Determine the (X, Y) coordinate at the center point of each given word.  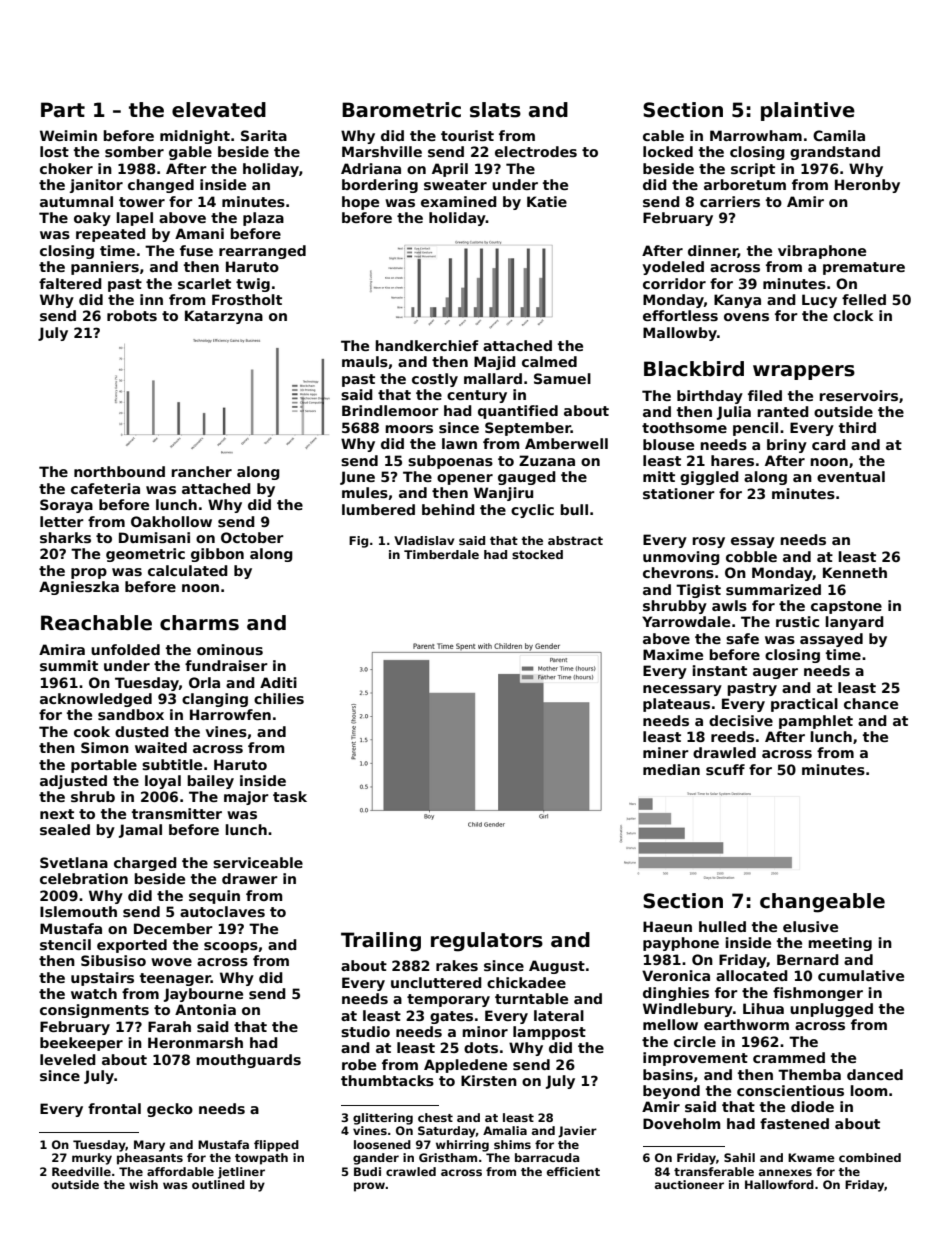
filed (765, 395)
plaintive (808, 111)
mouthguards (248, 1061)
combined (870, 1157)
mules (365, 492)
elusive (810, 926)
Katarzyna (224, 317)
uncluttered (436, 982)
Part (63, 110)
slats (495, 110)
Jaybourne (203, 995)
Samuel (562, 378)
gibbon (217, 555)
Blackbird (694, 369)
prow (369, 1187)
